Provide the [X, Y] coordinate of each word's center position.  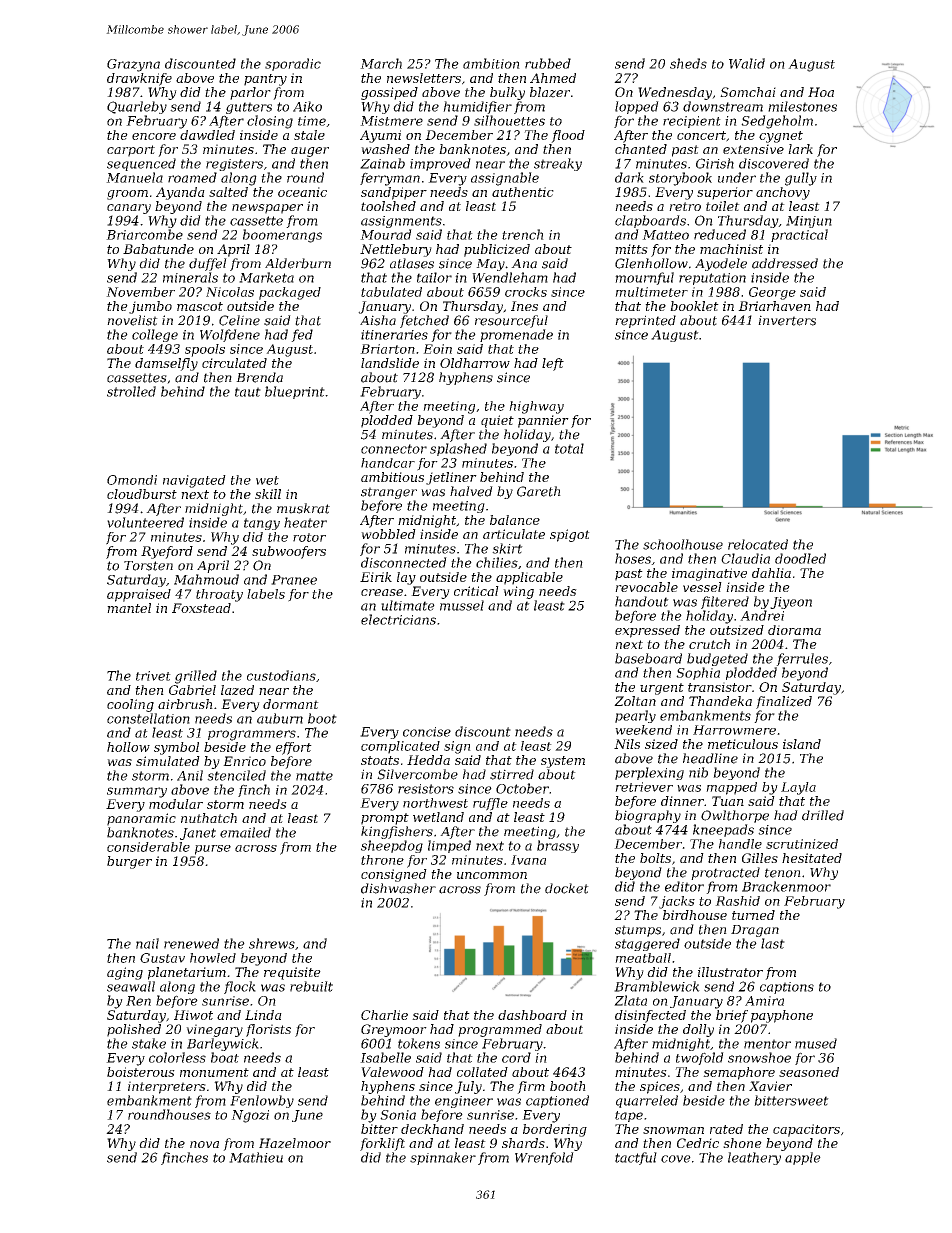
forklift [382, 1144]
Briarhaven [774, 306]
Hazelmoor [295, 1143]
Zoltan [635, 701]
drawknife [139, 79]
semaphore [739, 1073]
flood [568, 136]
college [155, 335]
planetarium [187, 973]
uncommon [492, 875]
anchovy [783, 193]
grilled [196, 677]
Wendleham [510, 277]
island [802, 744]
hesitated [812, 858]
